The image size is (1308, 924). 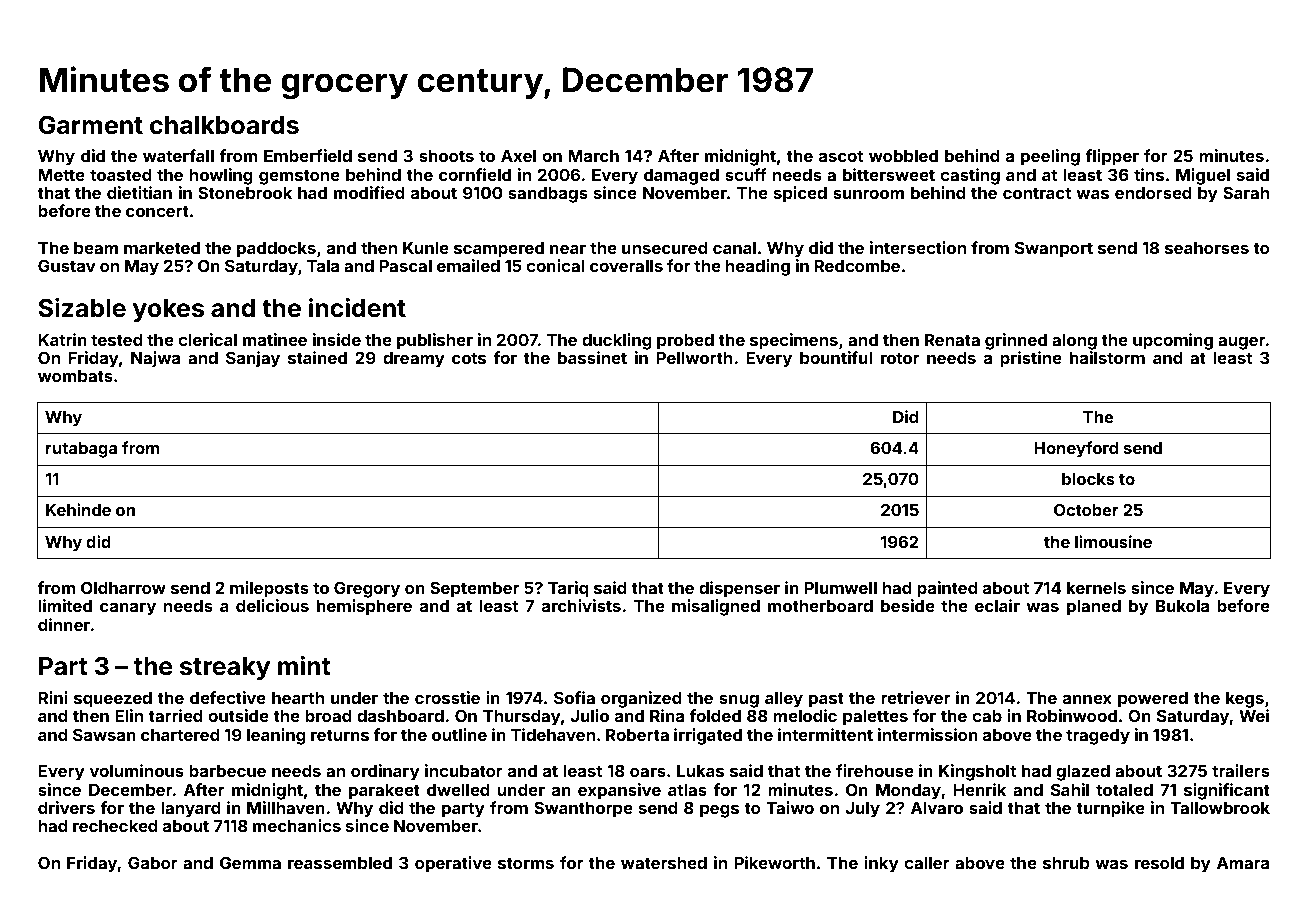 I want to click on barbecue, so click(x=227, y=771).
